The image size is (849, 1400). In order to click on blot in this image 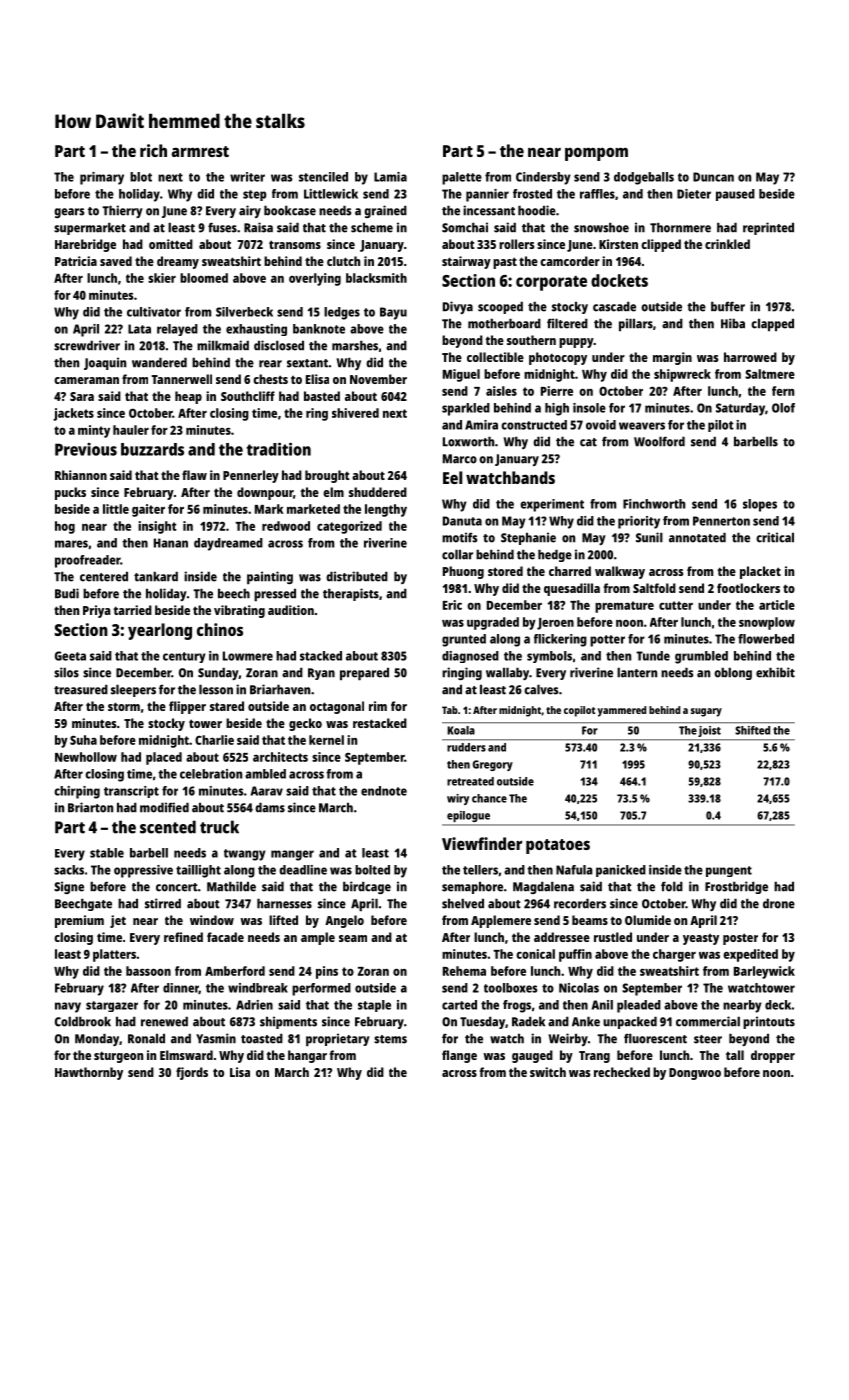, I will do `click(141, 177)`.
